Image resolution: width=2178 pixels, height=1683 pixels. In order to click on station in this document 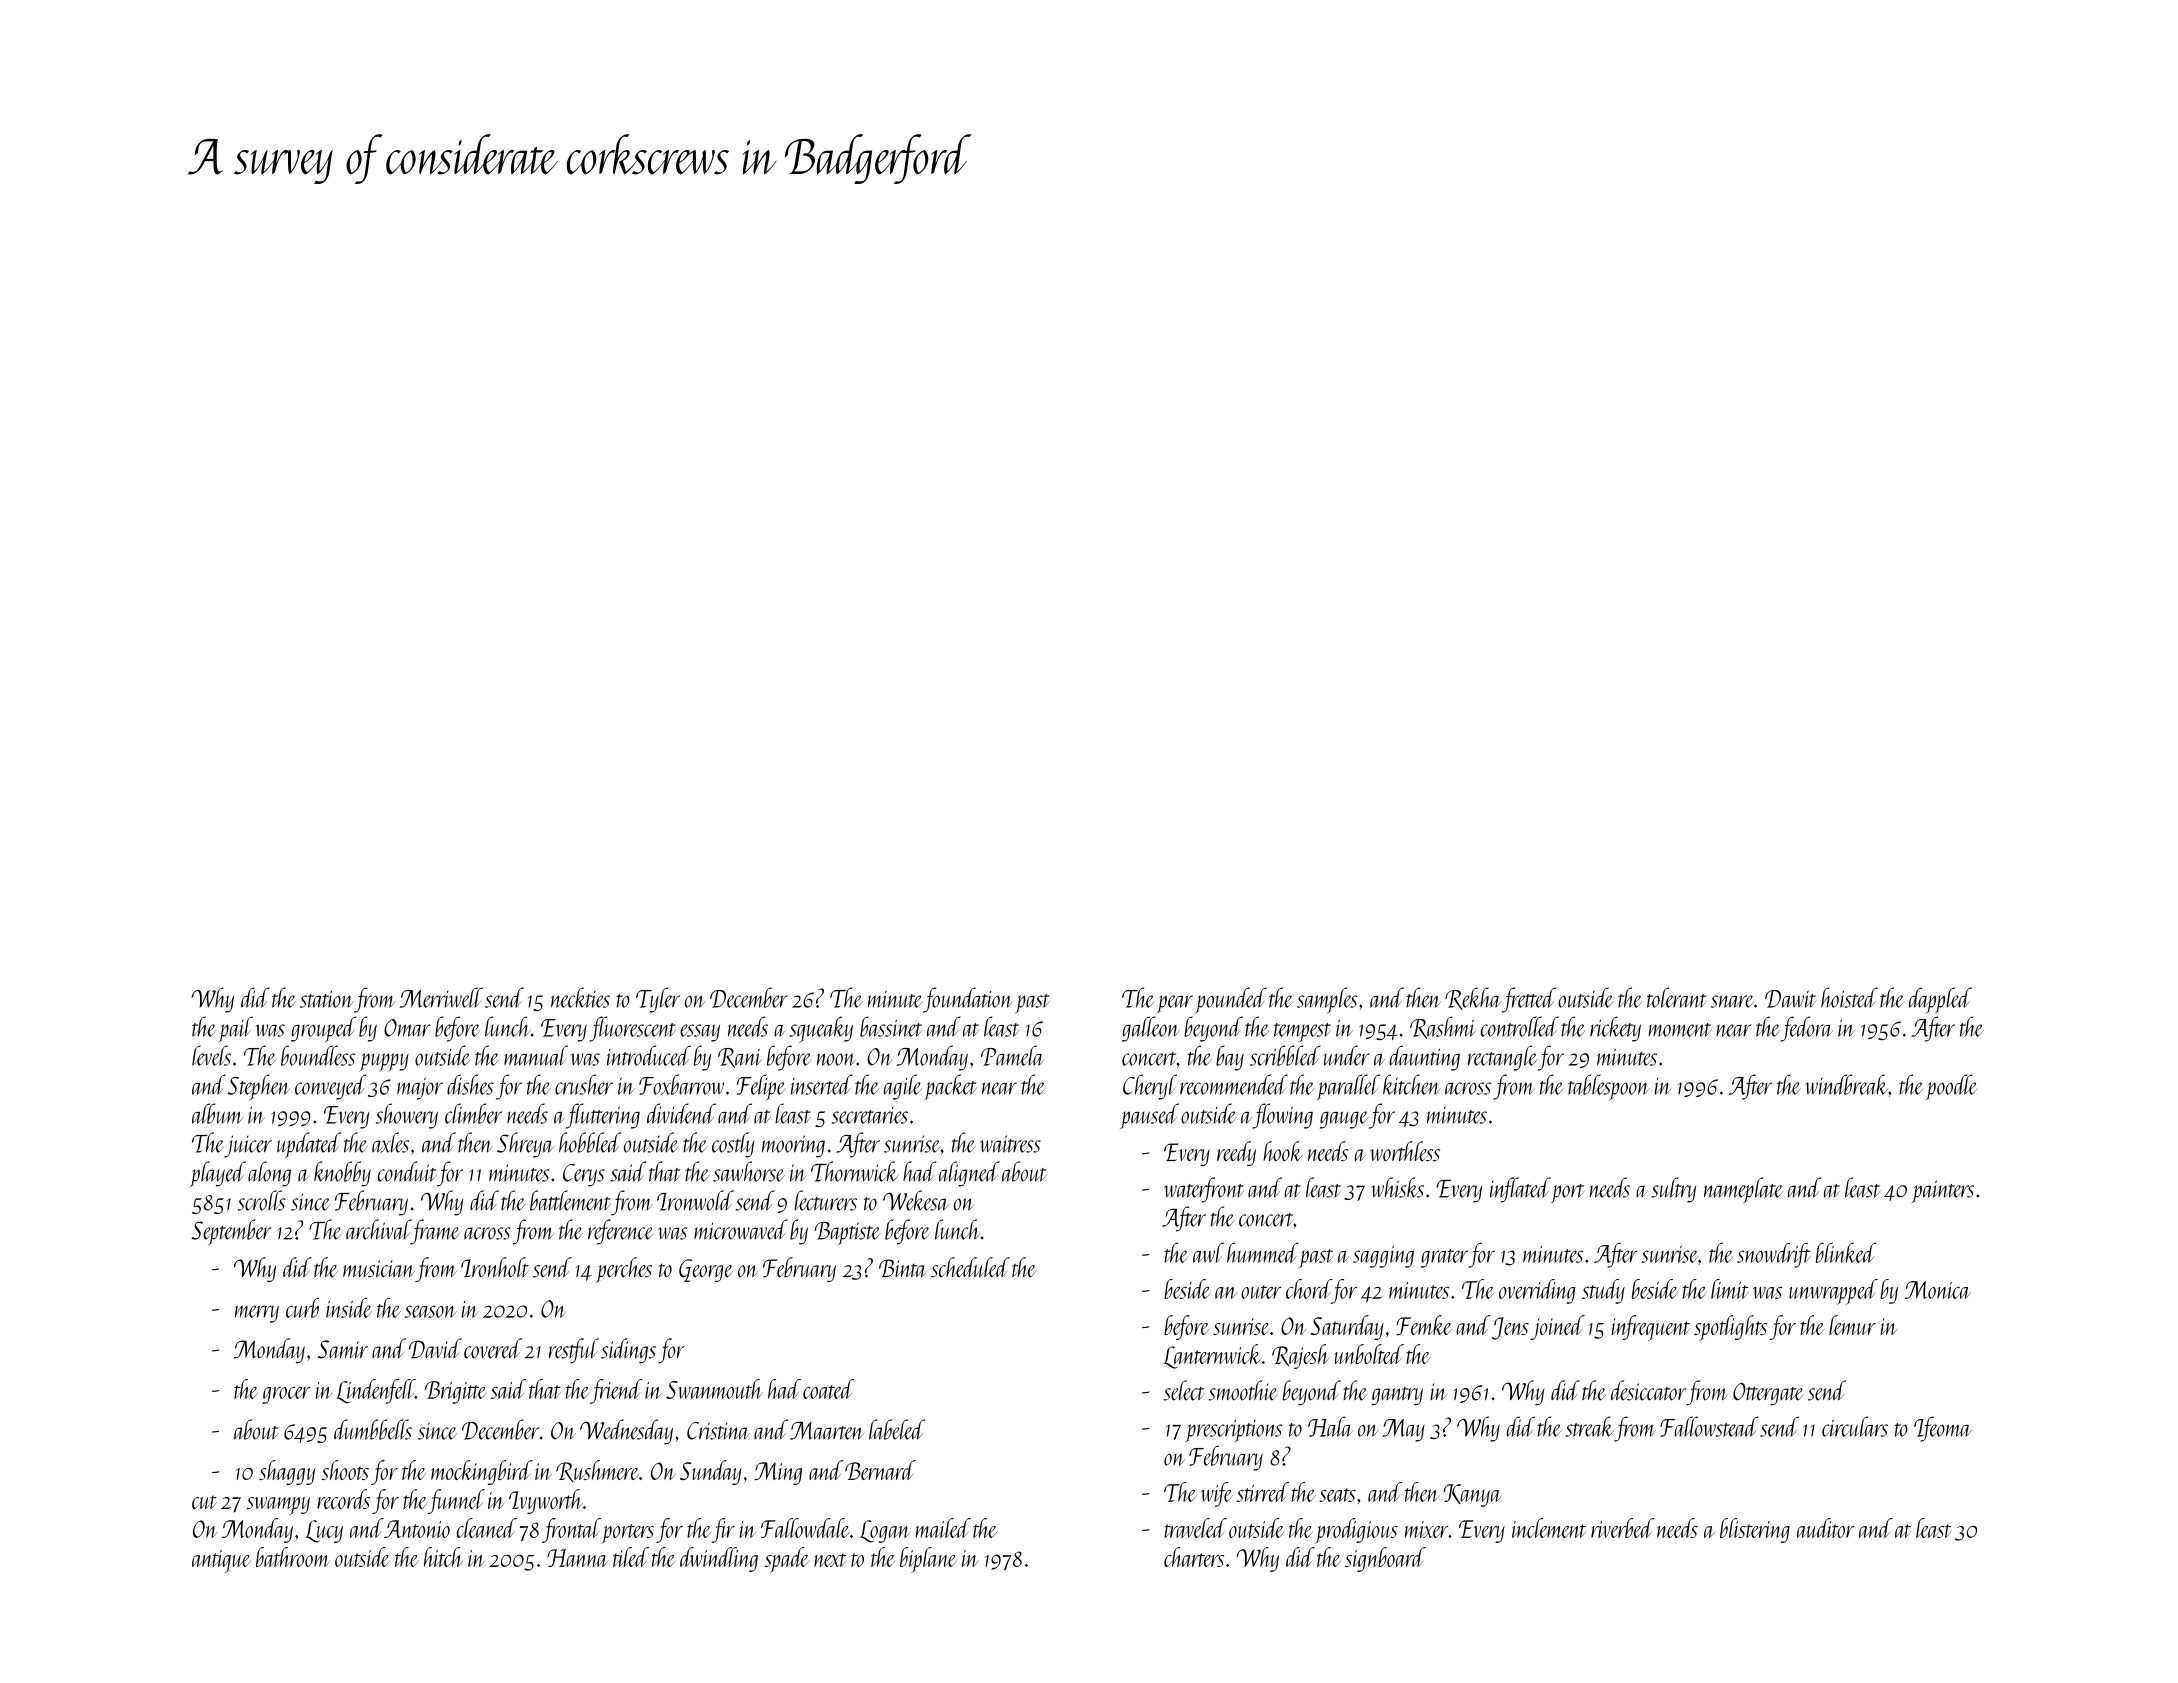, I will do `click(327, 999)`.
